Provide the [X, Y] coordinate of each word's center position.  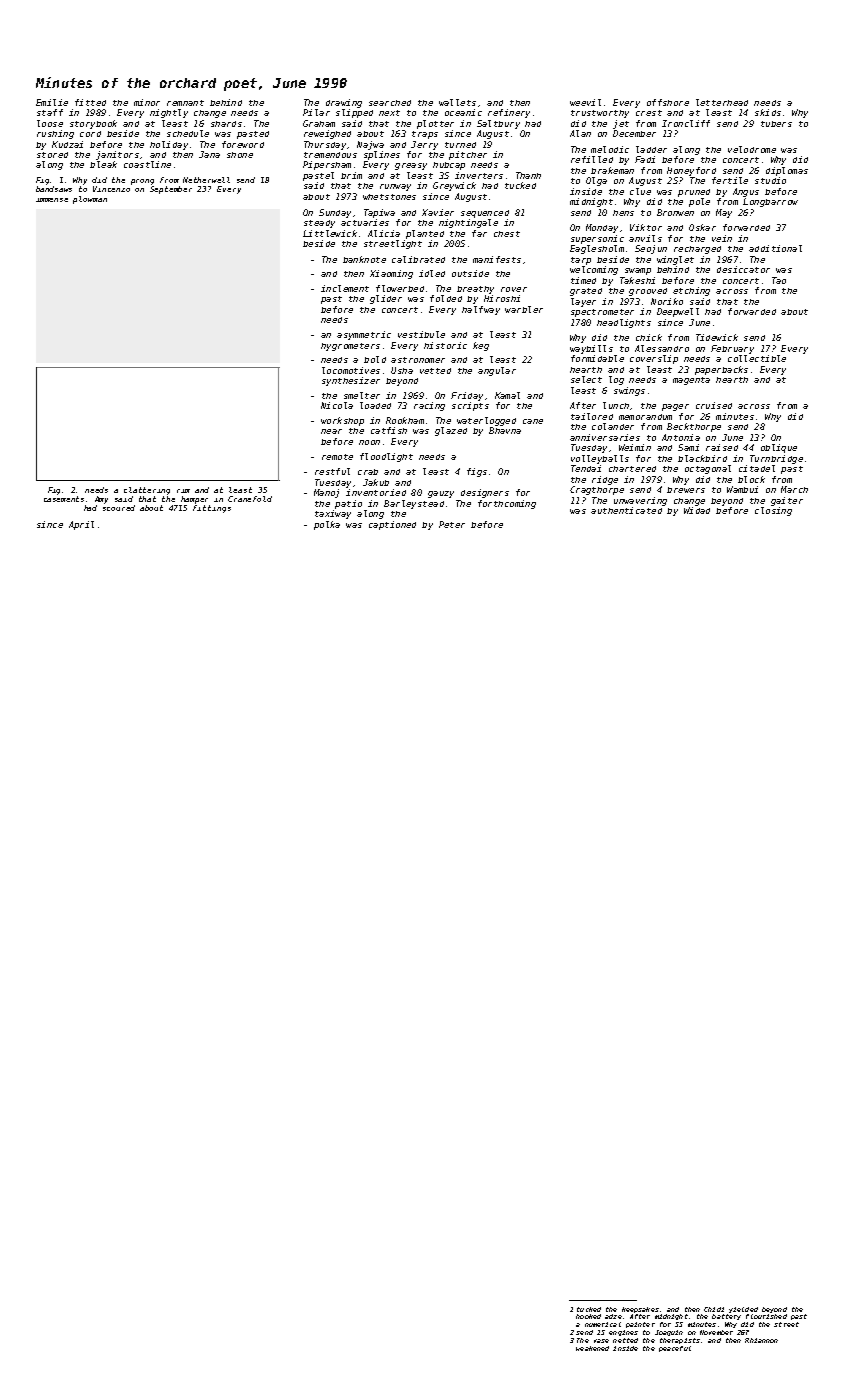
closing [773, 511]
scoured [119, 508]
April [81, 525]
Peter [452, 524]
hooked [588, 1316]
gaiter [787, 501]
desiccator [743, 269]
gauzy [441, 494]
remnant [185, 103]
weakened [592, 1348]
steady [319, 224]
